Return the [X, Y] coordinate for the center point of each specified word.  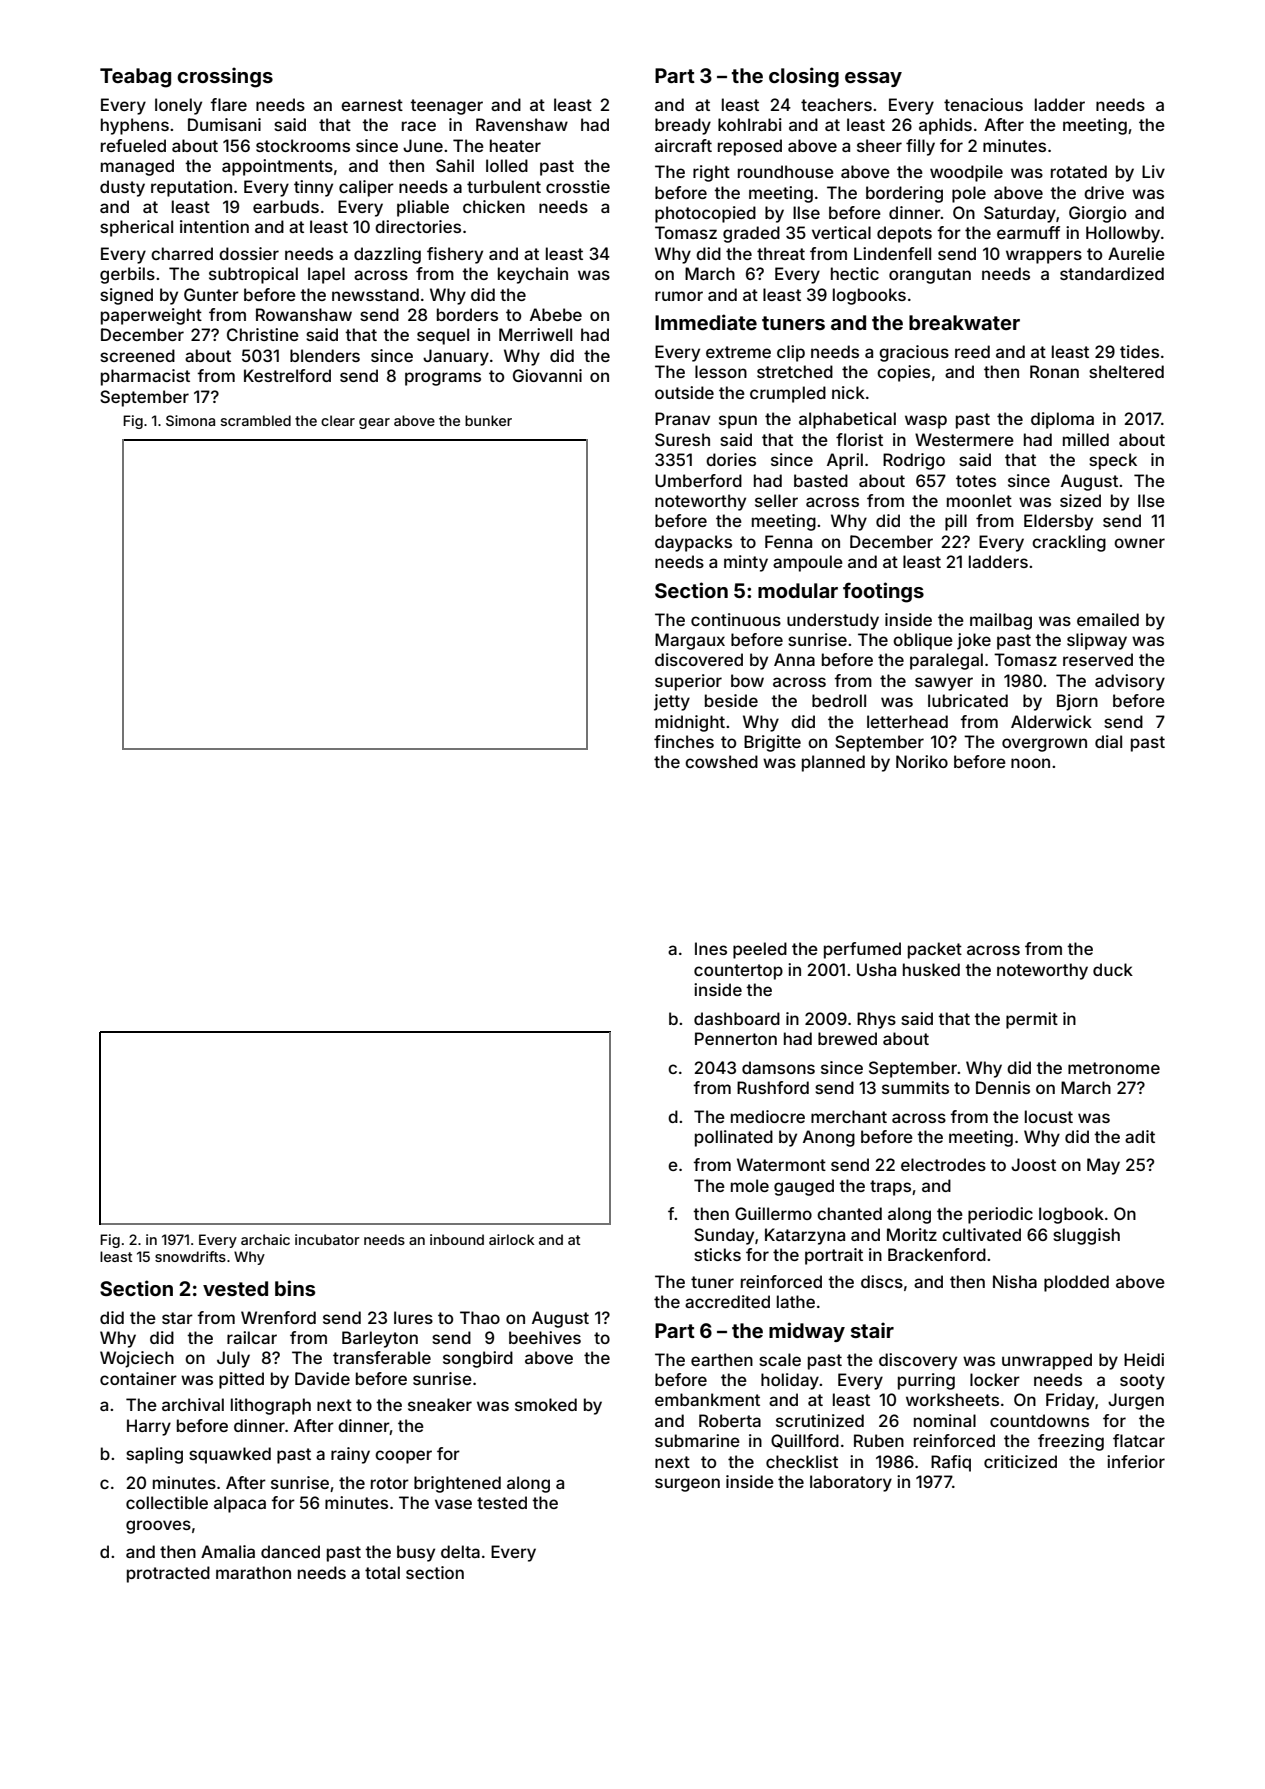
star [177, 1318]
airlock [512, 1239]
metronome [1114, 1068]
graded [751, 234]
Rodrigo [914, 461]
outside [684, 392]
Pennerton [736, 1038]
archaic [265, 1239]
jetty [672, 702]
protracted [168, 1574]
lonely [178, 106]
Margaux [690, 641]
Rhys [876, 1020]
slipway [1097, 641]
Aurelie [1136, 253]
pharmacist [145, 377]
